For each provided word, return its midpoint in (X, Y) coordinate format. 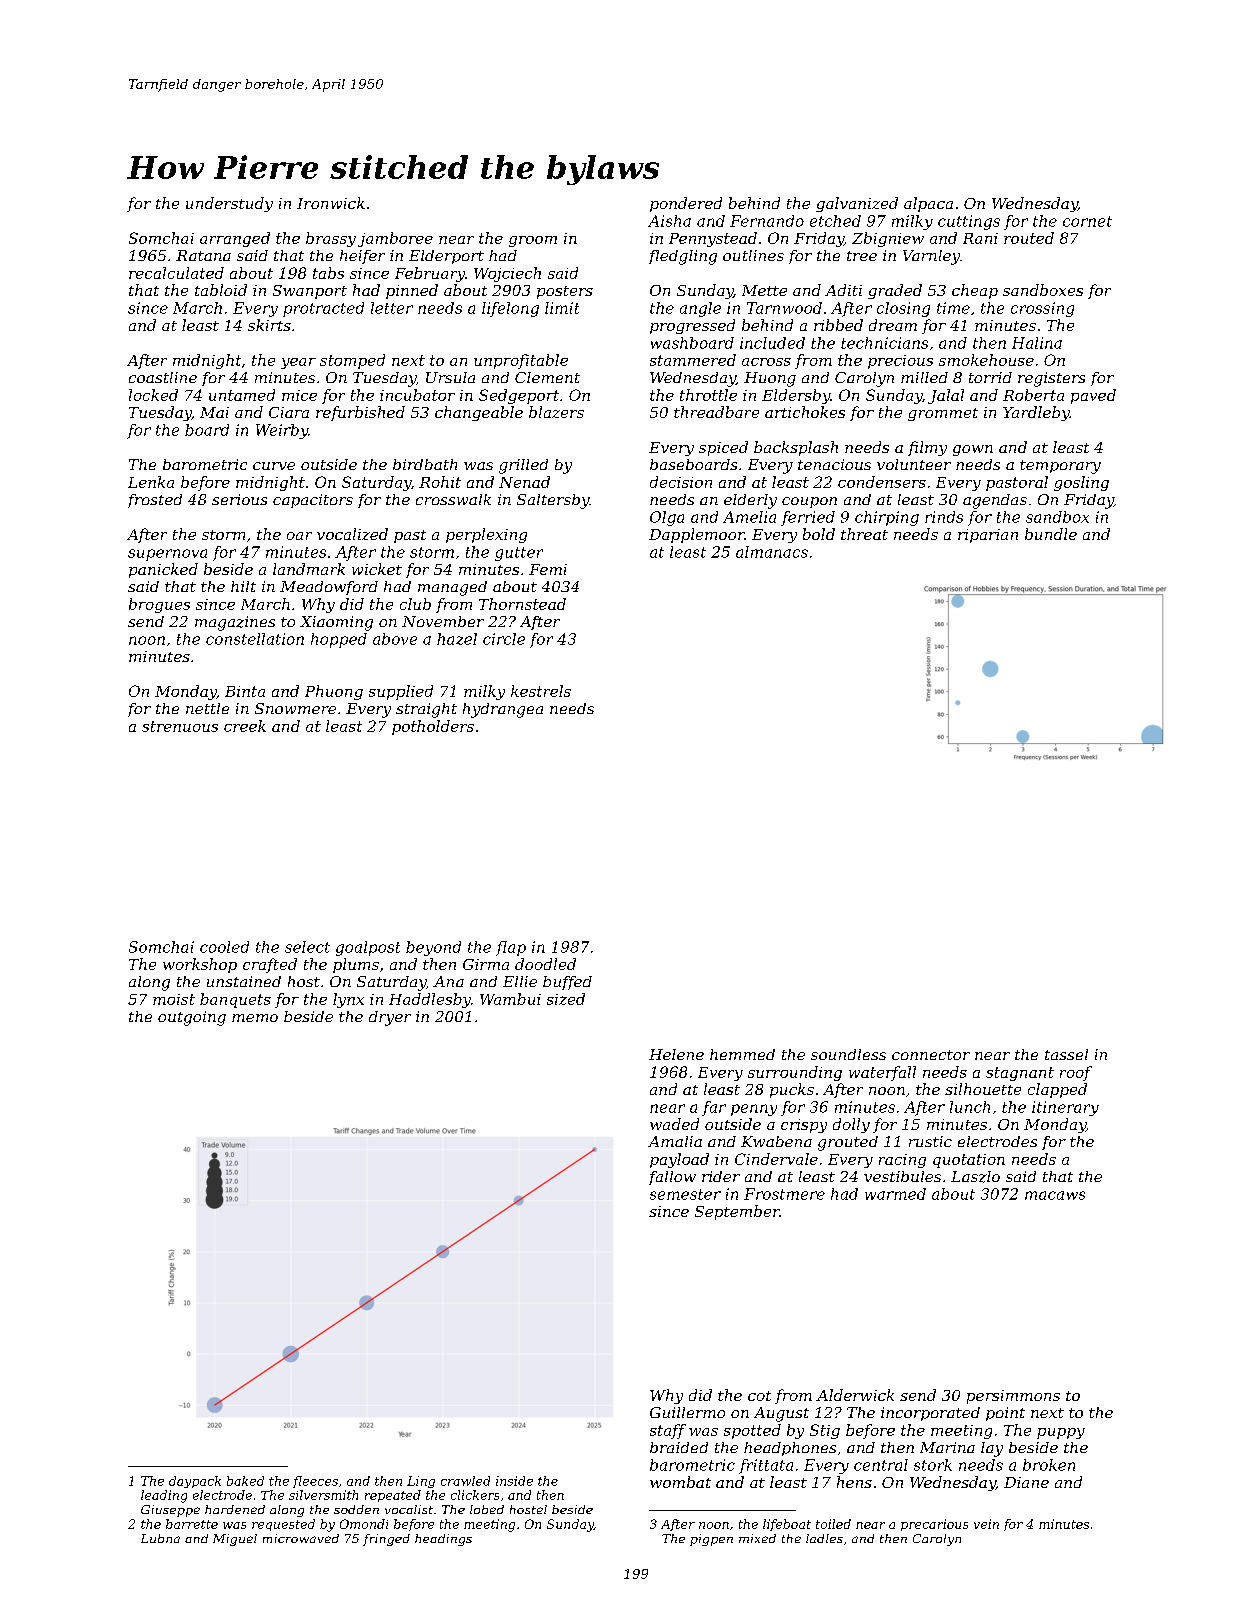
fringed (386, 1540)
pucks (792, 1090)
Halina (1037, 343)
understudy (229, 204)
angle (700, 309)
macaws (1055, 1195)
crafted (270, 965)
